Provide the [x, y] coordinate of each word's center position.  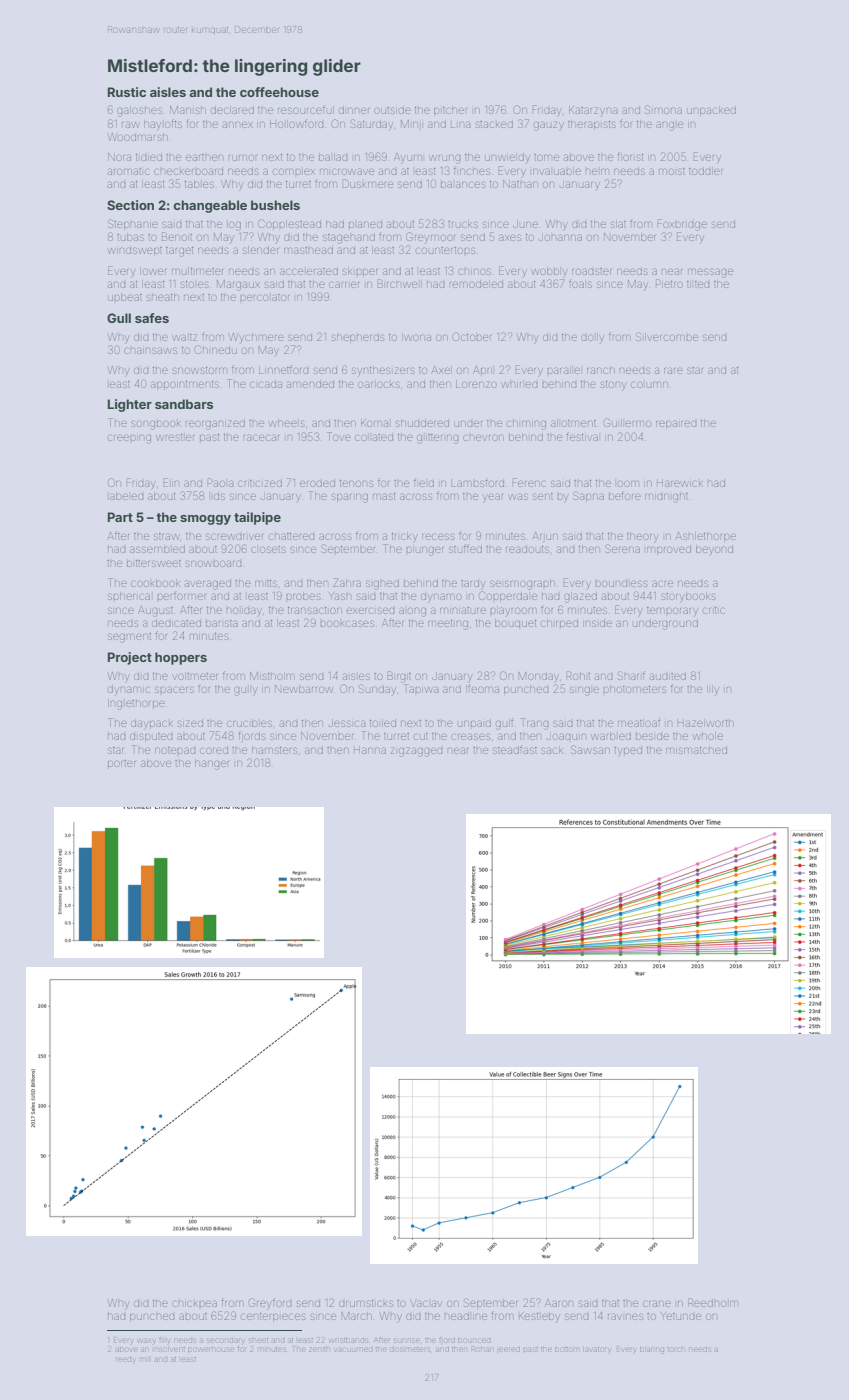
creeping [129, 439]
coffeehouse [279, 92]
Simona [663, 109]
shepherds [358, 338]
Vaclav [426, 1303]
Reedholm [713, 1302]
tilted [698, 284]
